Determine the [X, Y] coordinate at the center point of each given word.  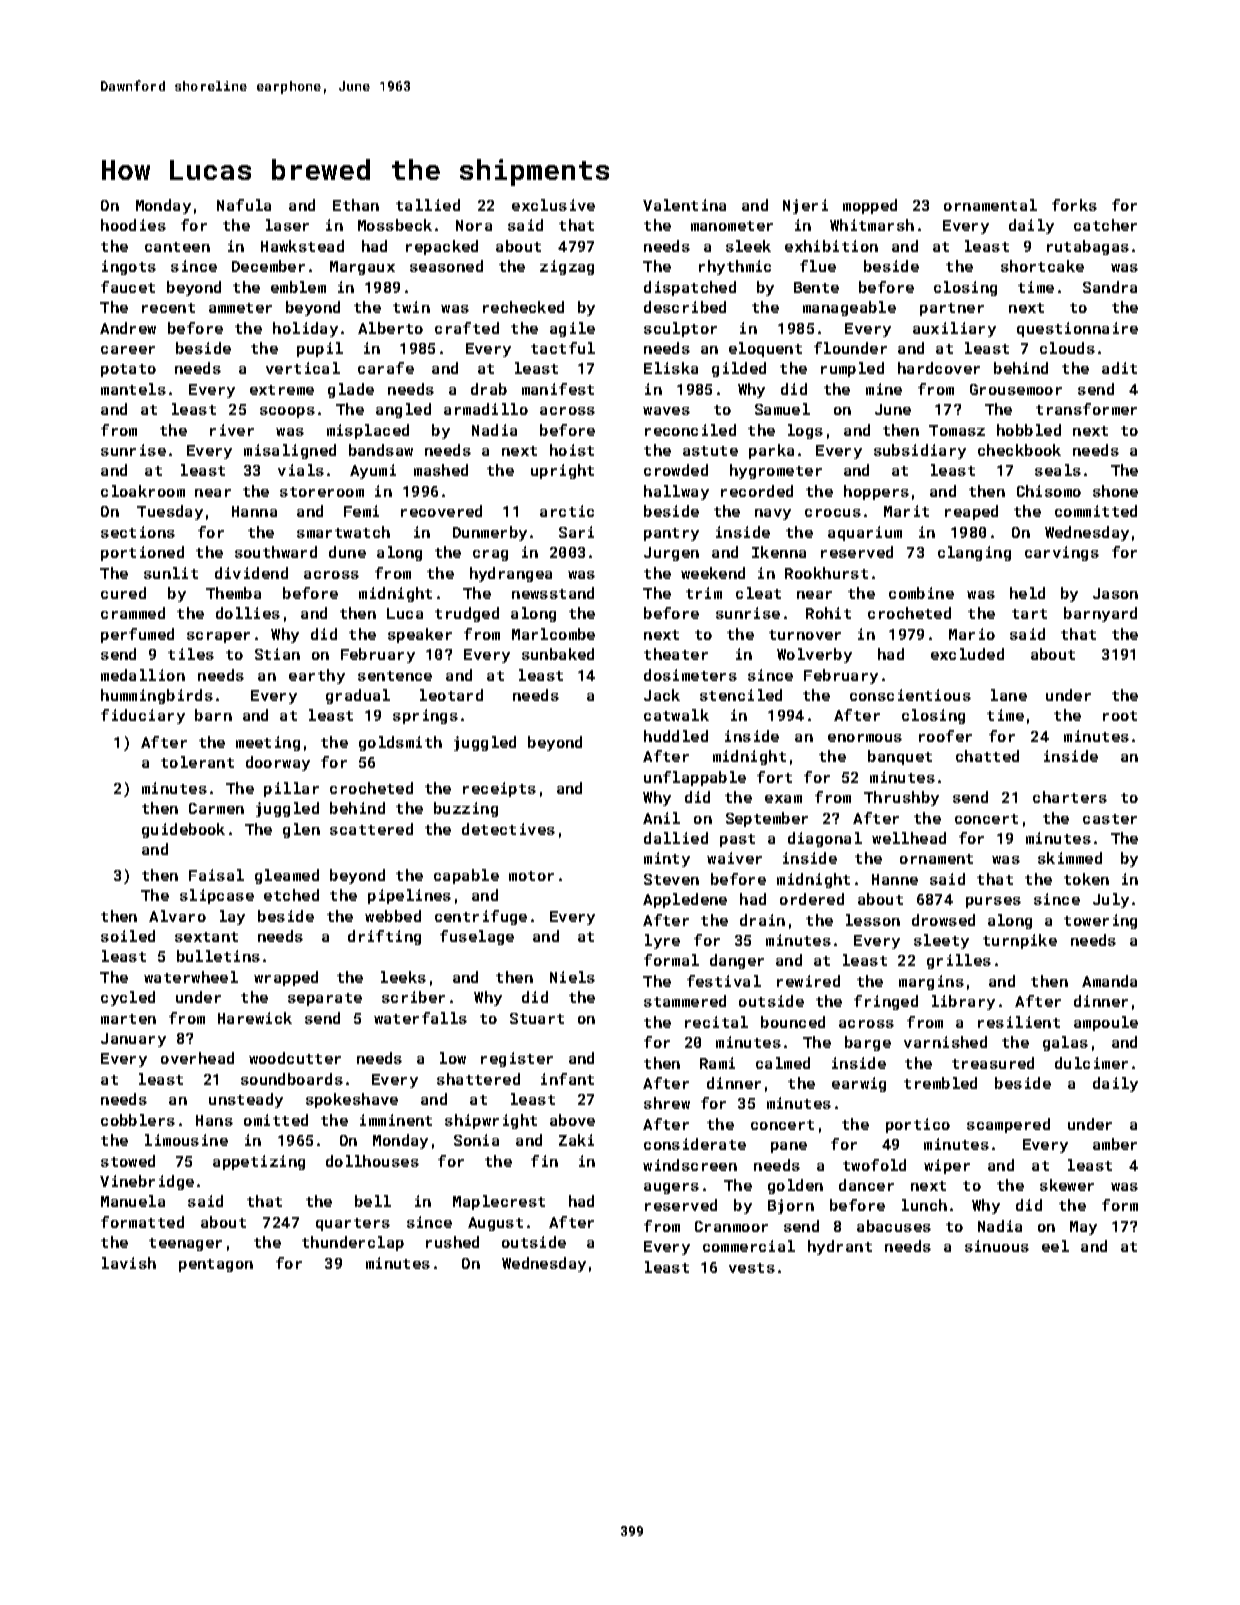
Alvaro [177, 916]
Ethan [356, 205]
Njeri [805, 206]
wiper [947, 1166]
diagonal [825, 839]
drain [762, 920]
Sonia [476, 1140]
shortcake [1042, 266]
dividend [251, 573]
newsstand [553, 593]
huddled [676, 736]
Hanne [895, 879]
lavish [129, 1263]
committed [1096, 511]
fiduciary [143, 716]
